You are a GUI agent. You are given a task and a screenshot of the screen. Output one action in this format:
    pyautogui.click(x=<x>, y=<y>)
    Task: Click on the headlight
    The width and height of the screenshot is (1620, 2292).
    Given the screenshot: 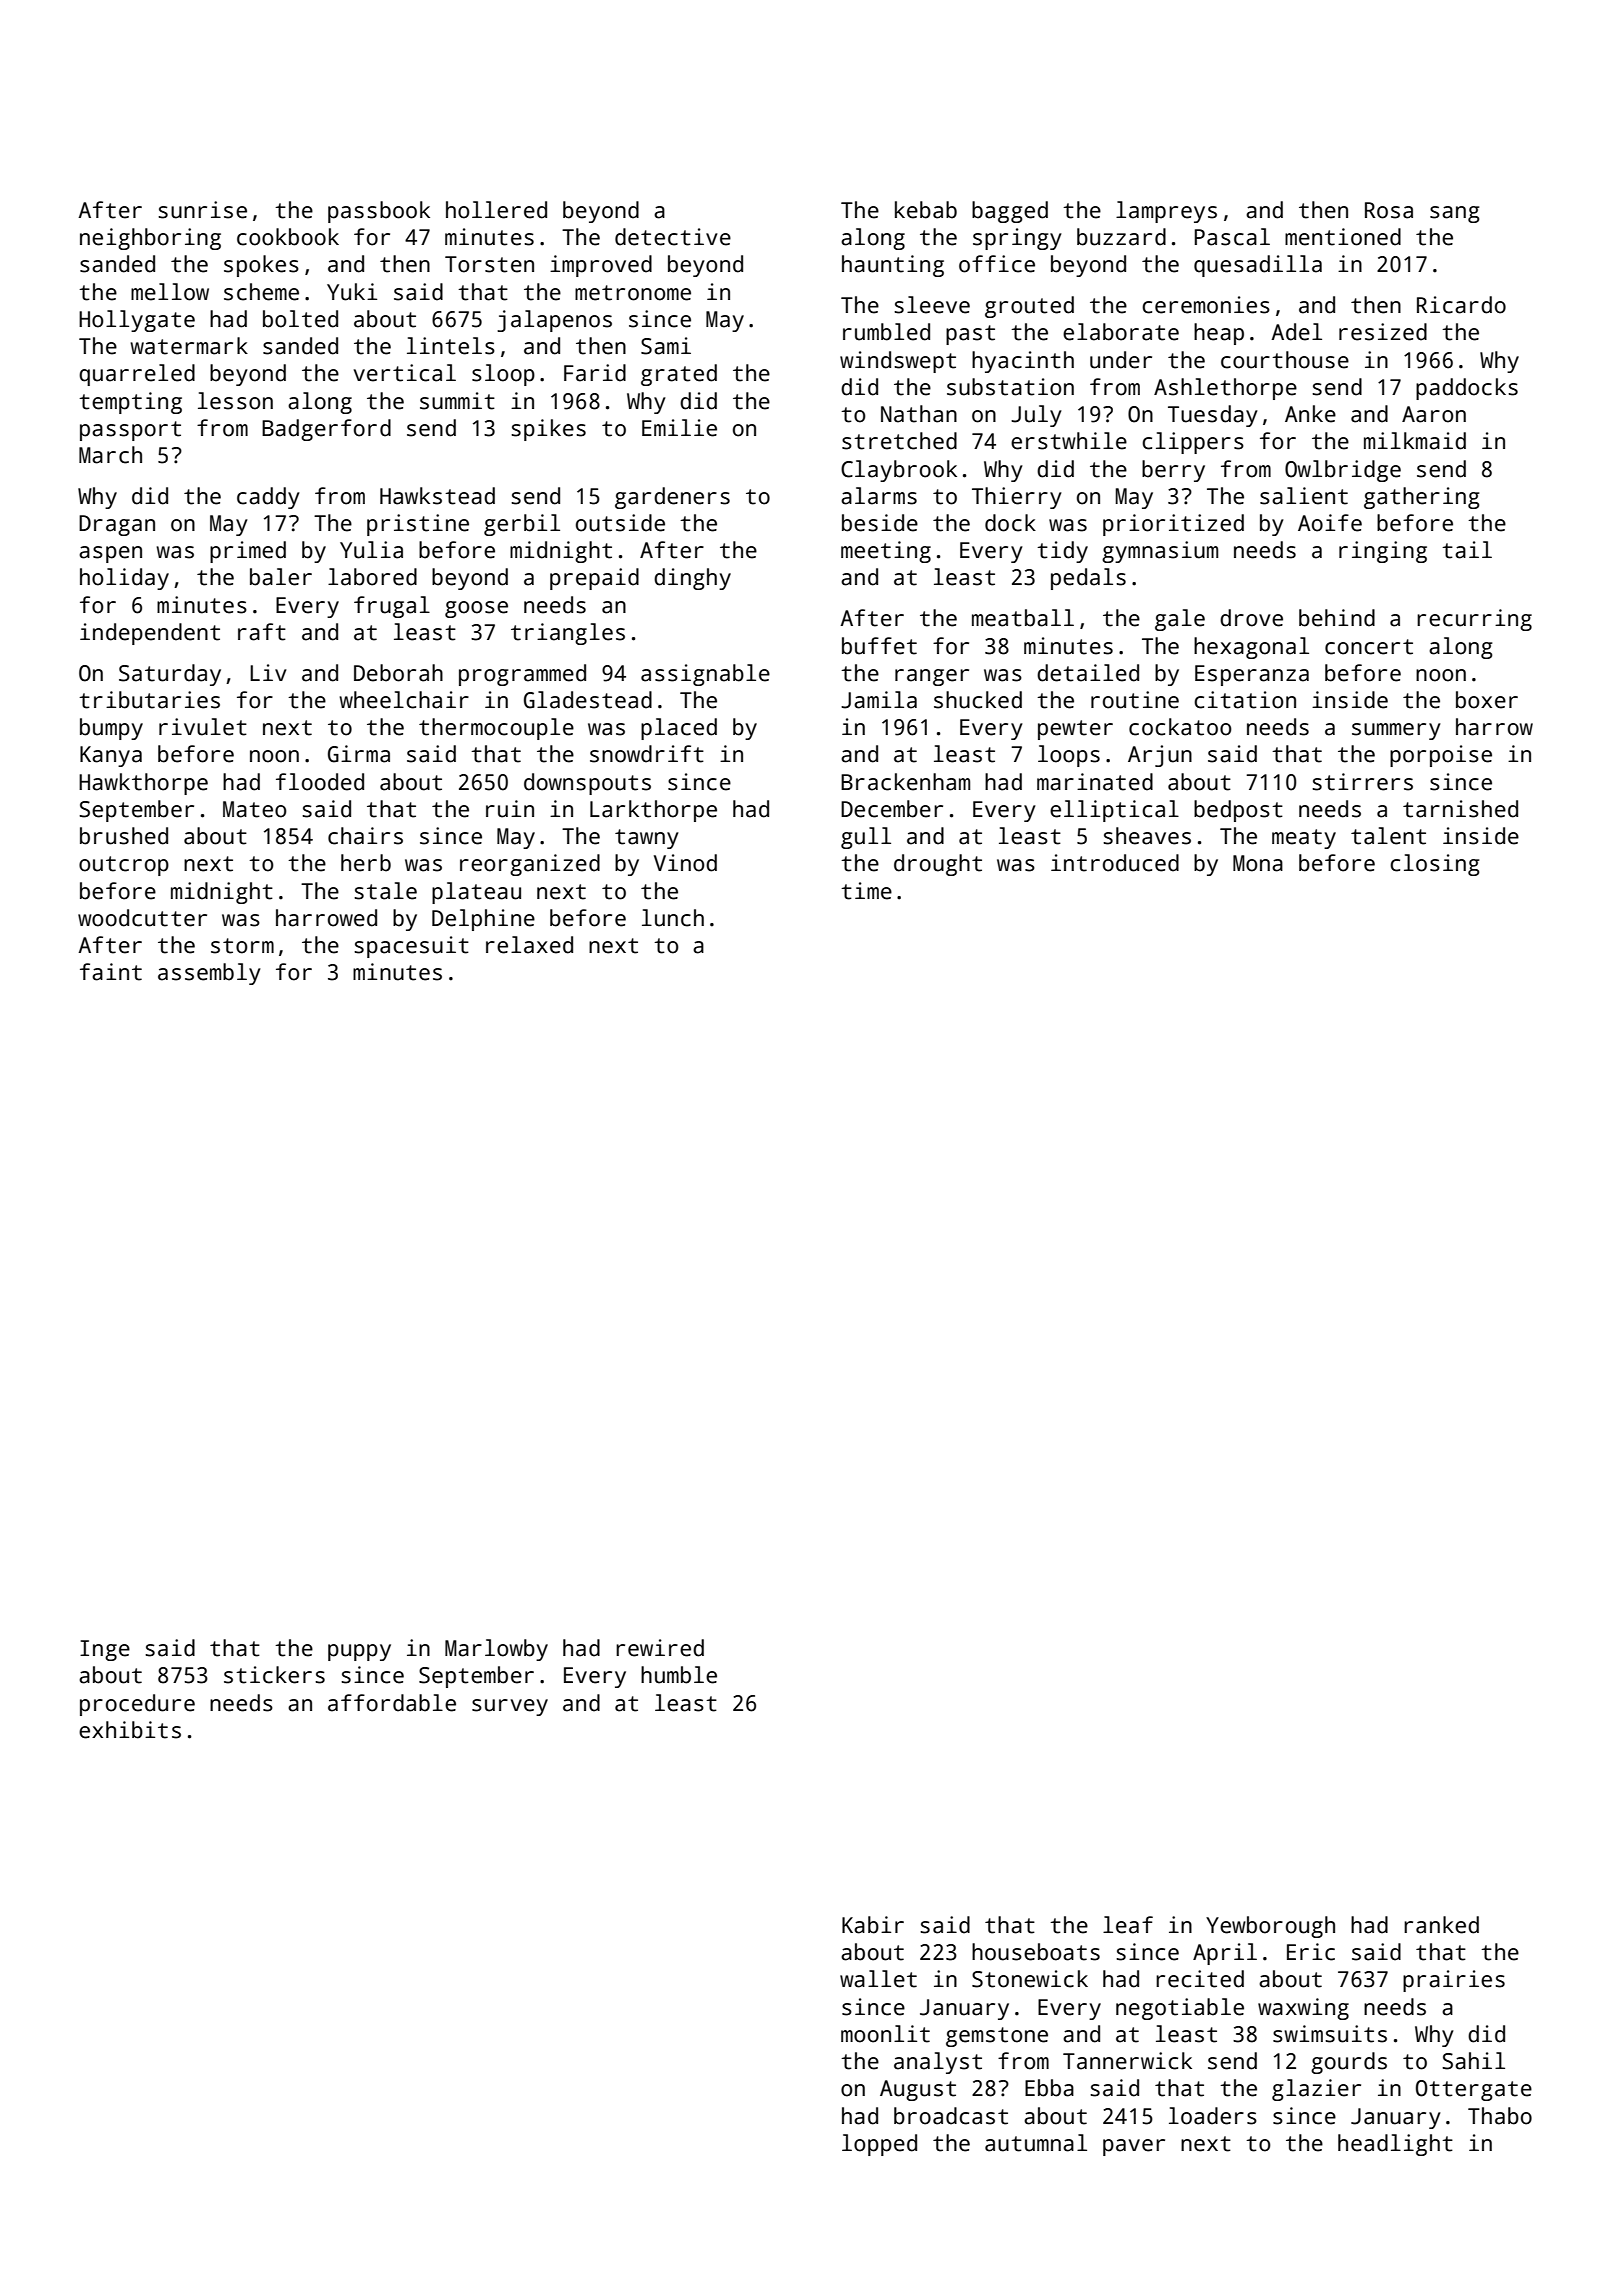 What is the action you would take?
    pyautogui.click(x=1395, y=2145)
